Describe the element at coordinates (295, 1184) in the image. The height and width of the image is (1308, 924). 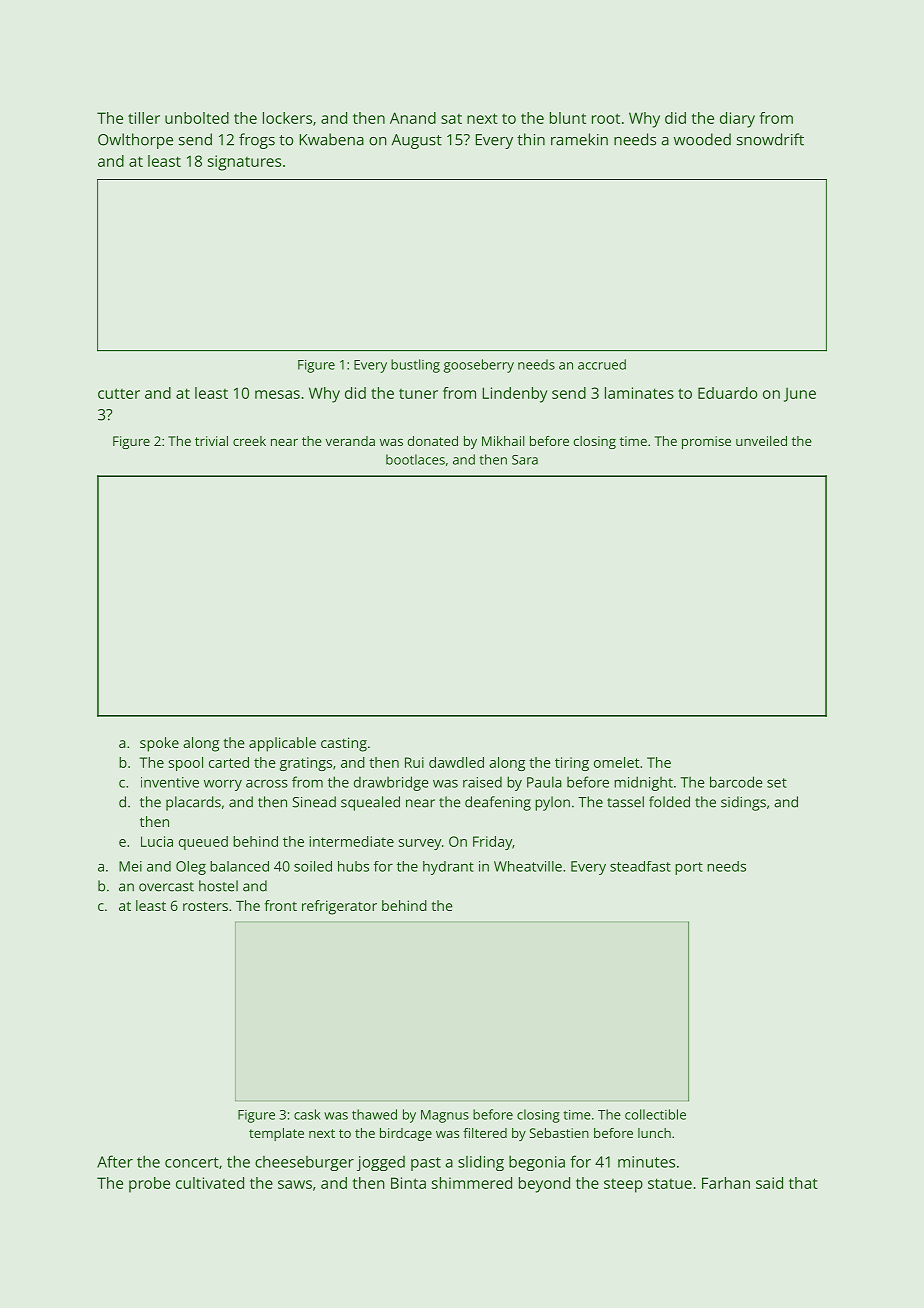
I see `saws` at that location.
